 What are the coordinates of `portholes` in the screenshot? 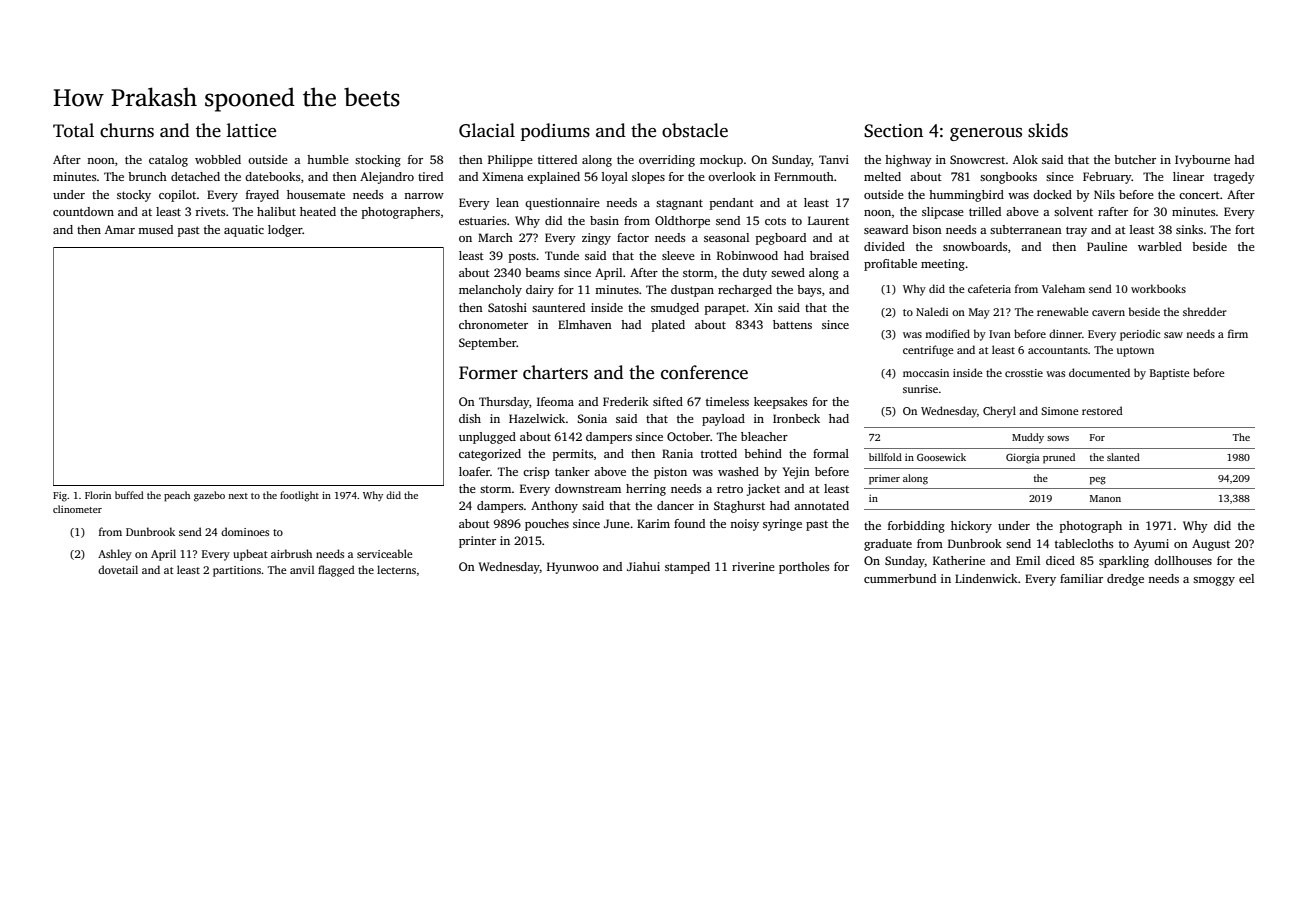 It's located at (804, 568).
